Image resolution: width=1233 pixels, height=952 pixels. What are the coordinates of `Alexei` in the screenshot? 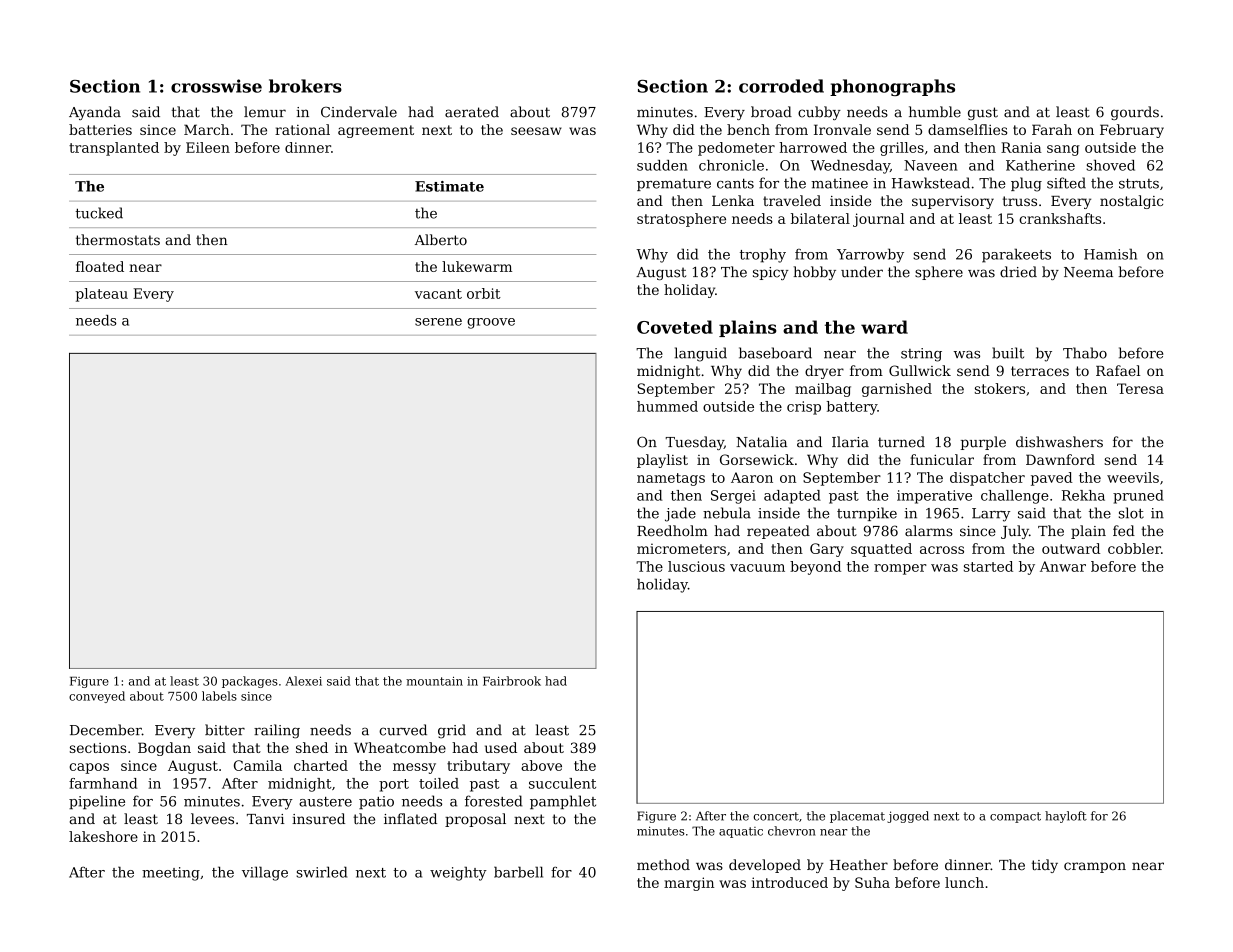 It's located at (303, 681).
